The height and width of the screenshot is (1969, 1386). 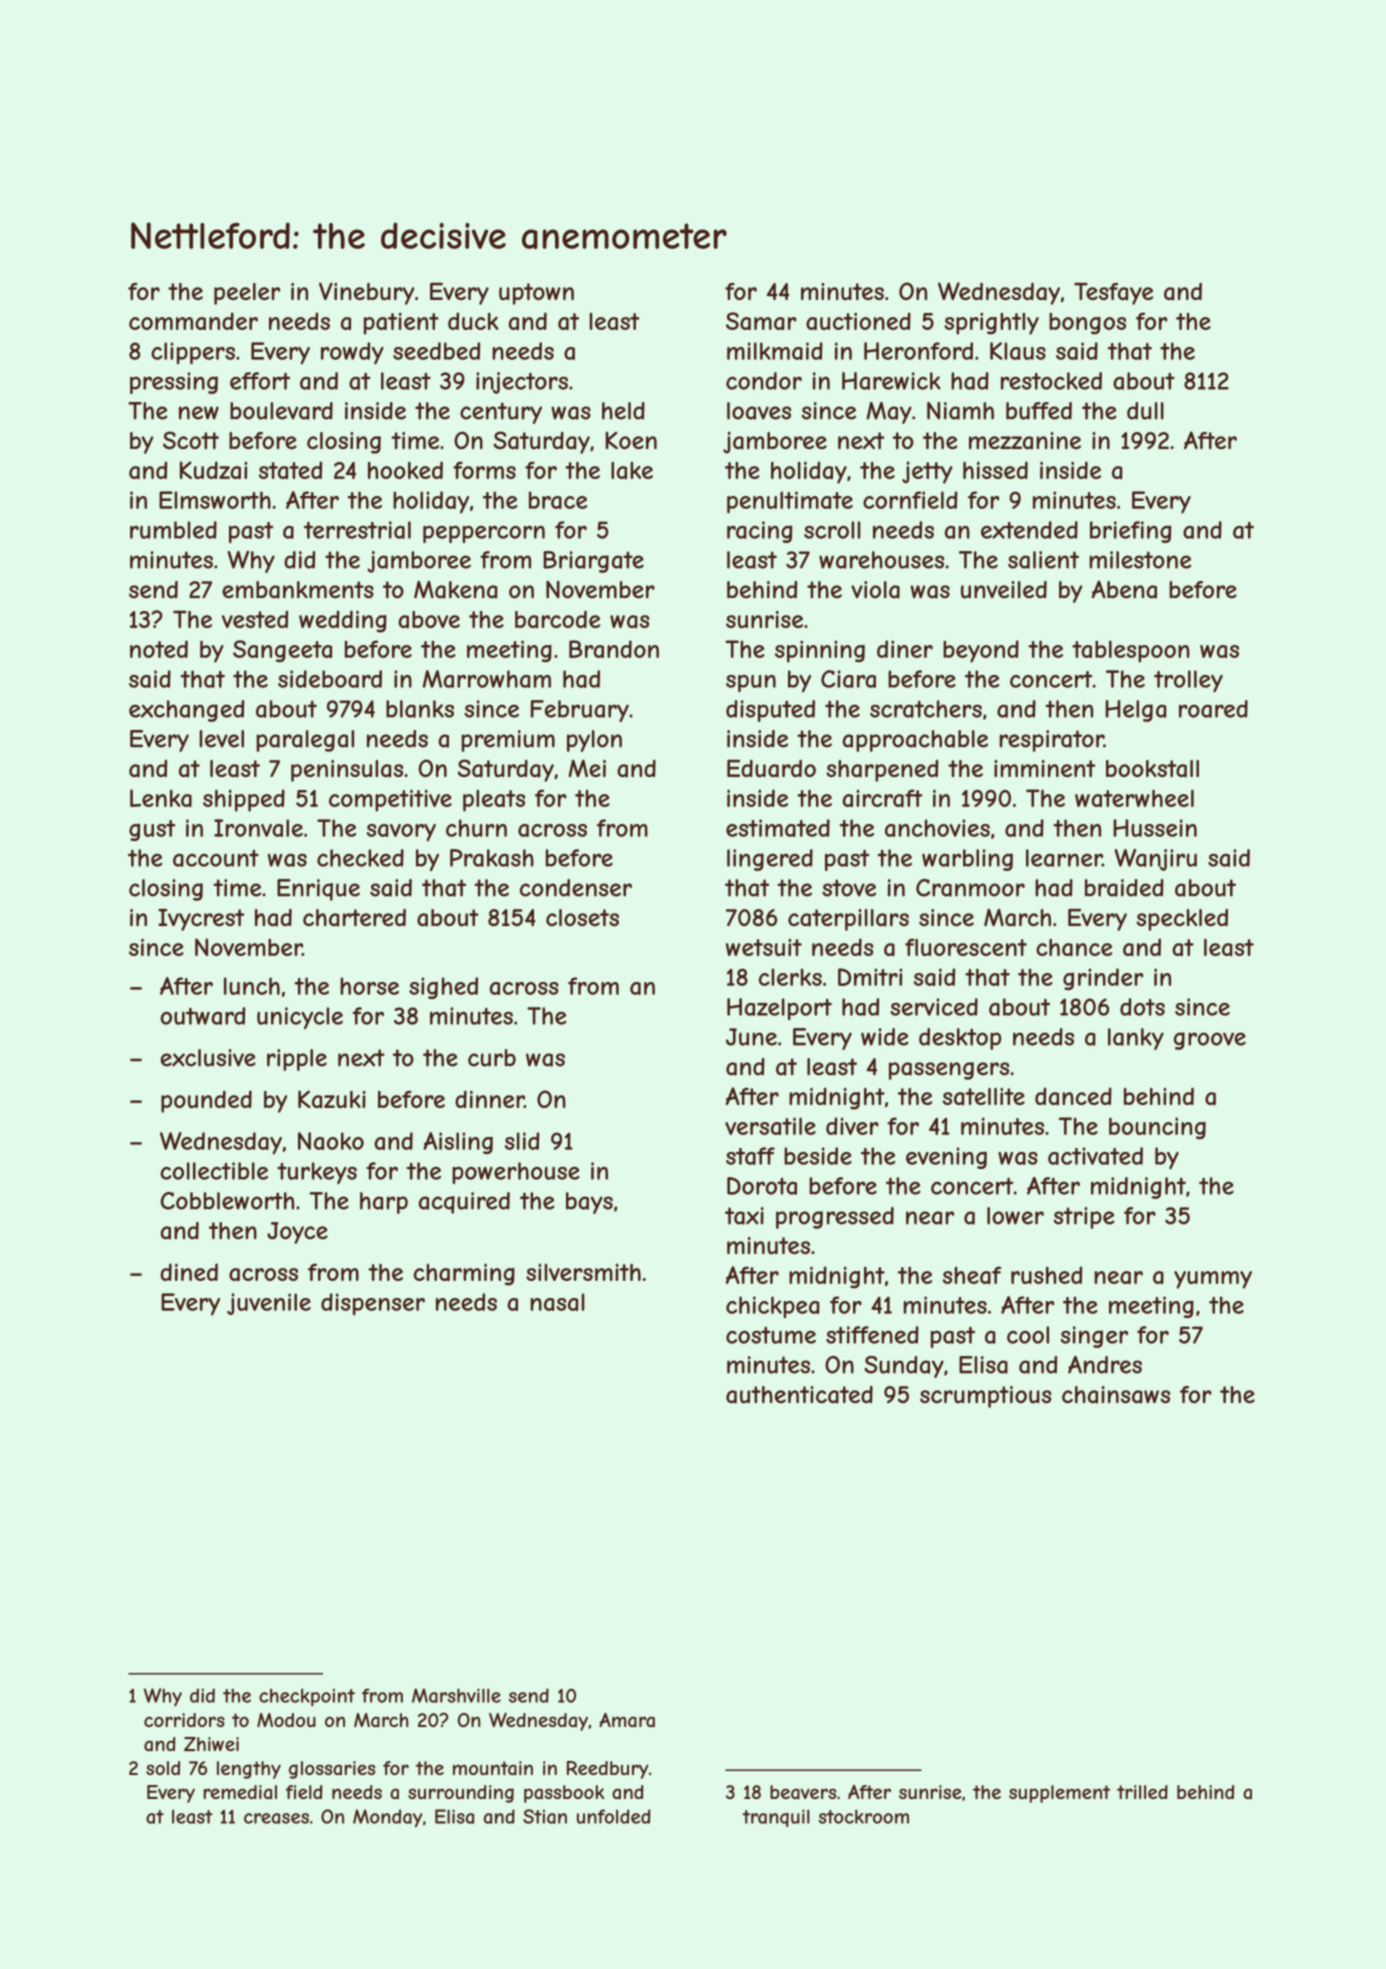 What do you see at coordinates (189, 1272) in the screenshot?
I see `dined` at bounding box center [189, 1272].
